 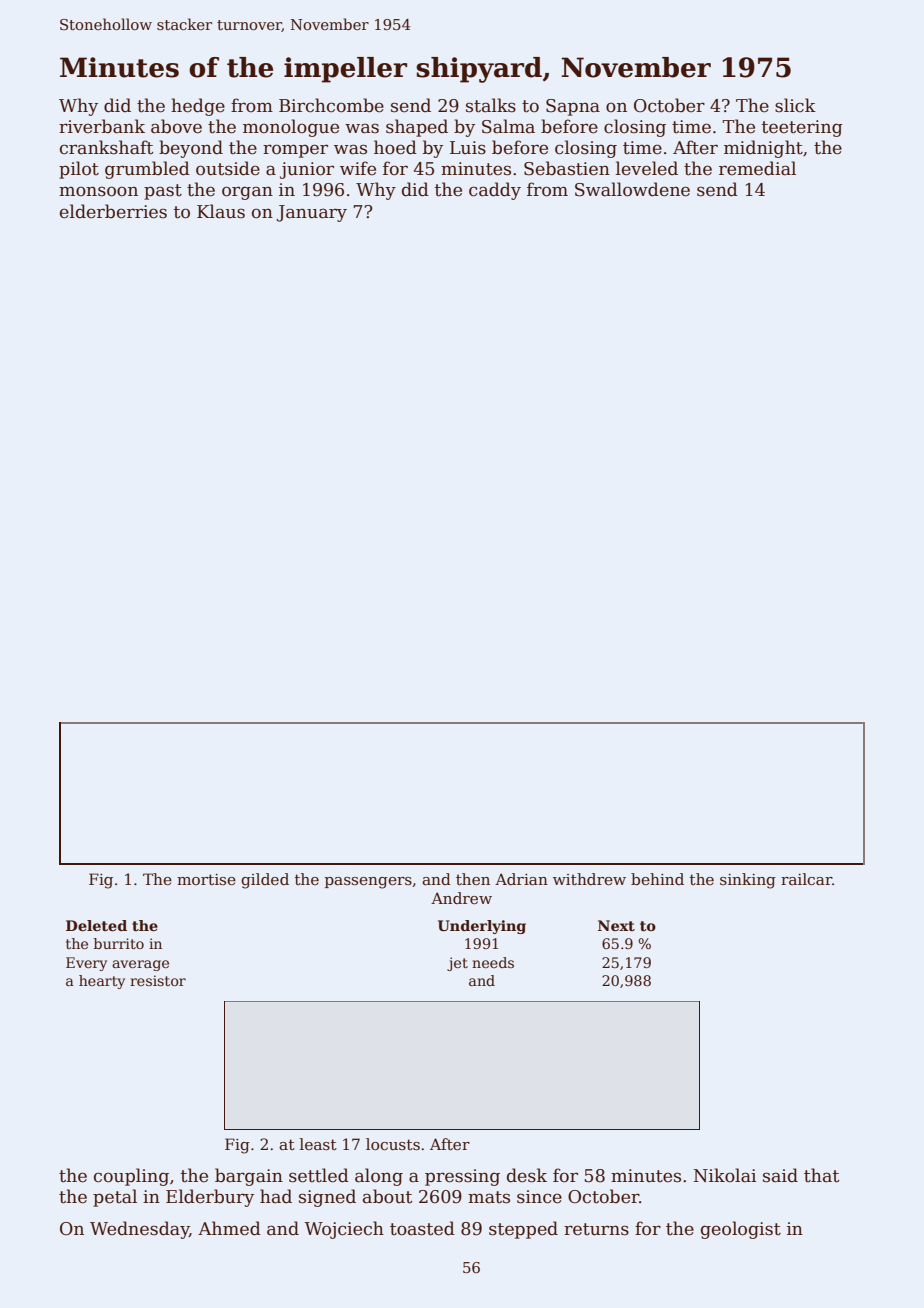 I want to click on coupling, so click(x=131, y=1177).
